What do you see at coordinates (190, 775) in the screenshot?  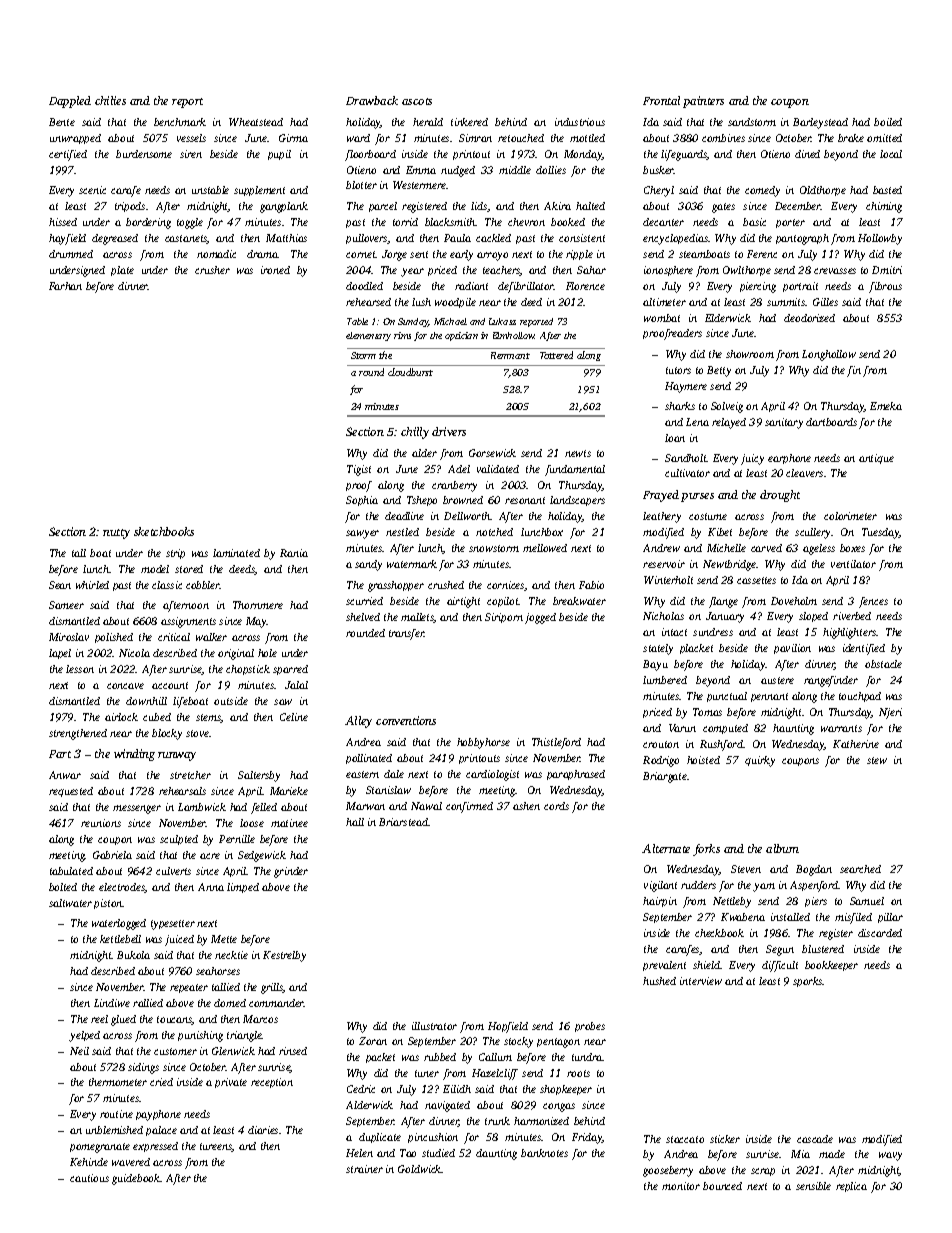 I see `stretcher` at bounding box center [190, 775].
